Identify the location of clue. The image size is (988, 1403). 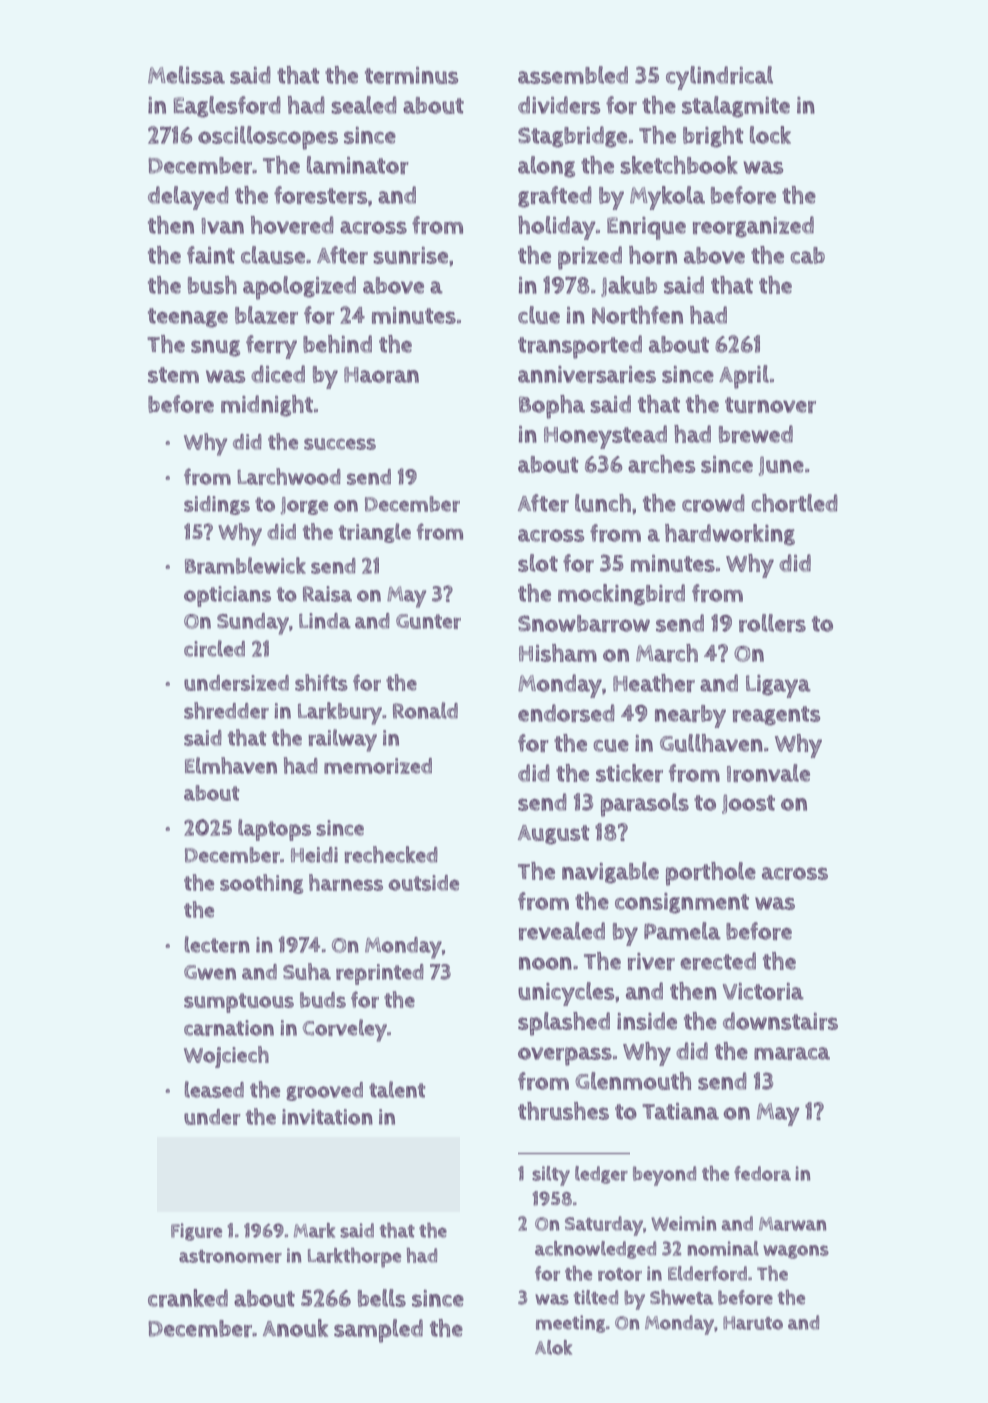
(539, 315).
